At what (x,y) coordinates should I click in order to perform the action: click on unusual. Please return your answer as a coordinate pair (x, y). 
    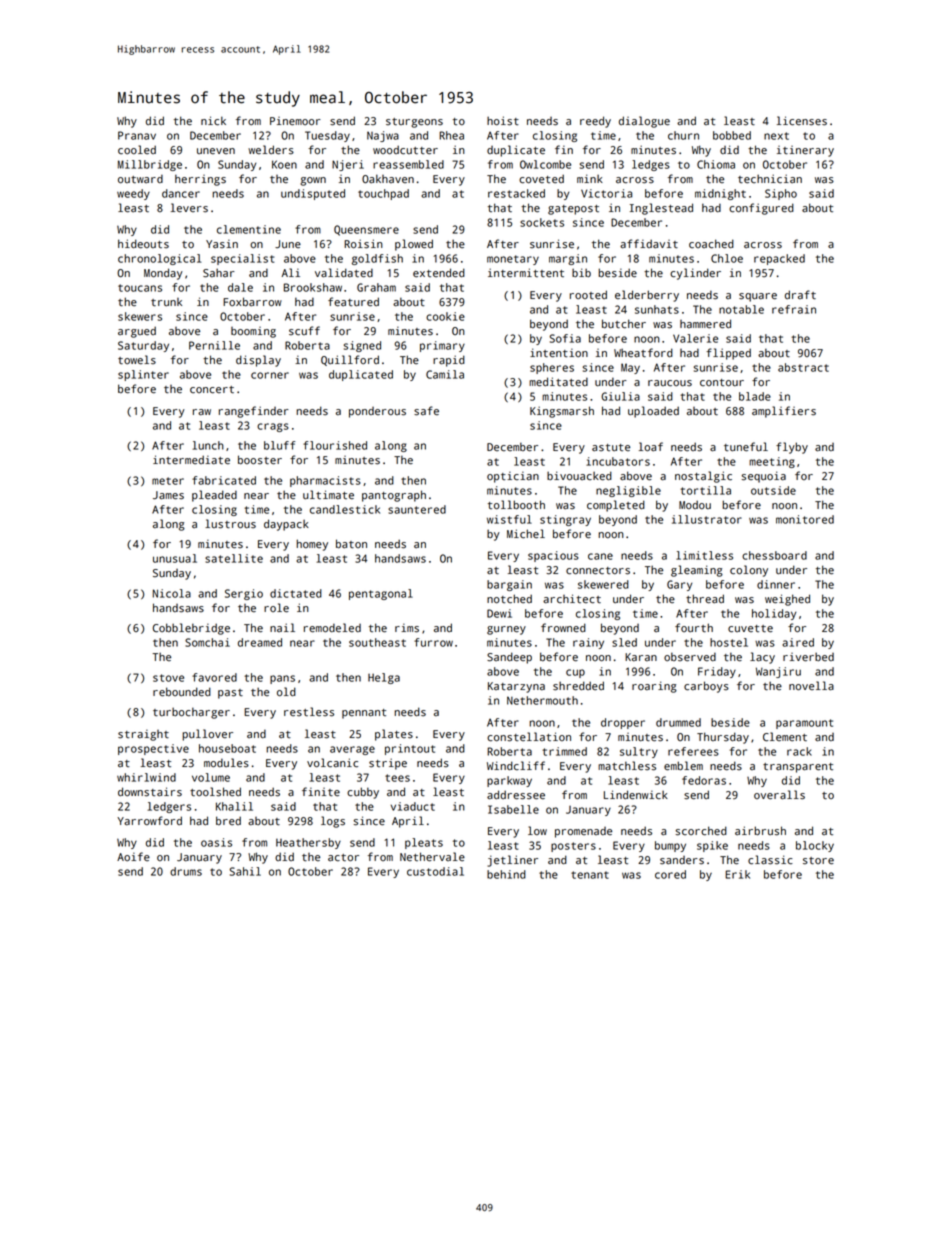
    Looking at the image, I should click on (175, 558).
